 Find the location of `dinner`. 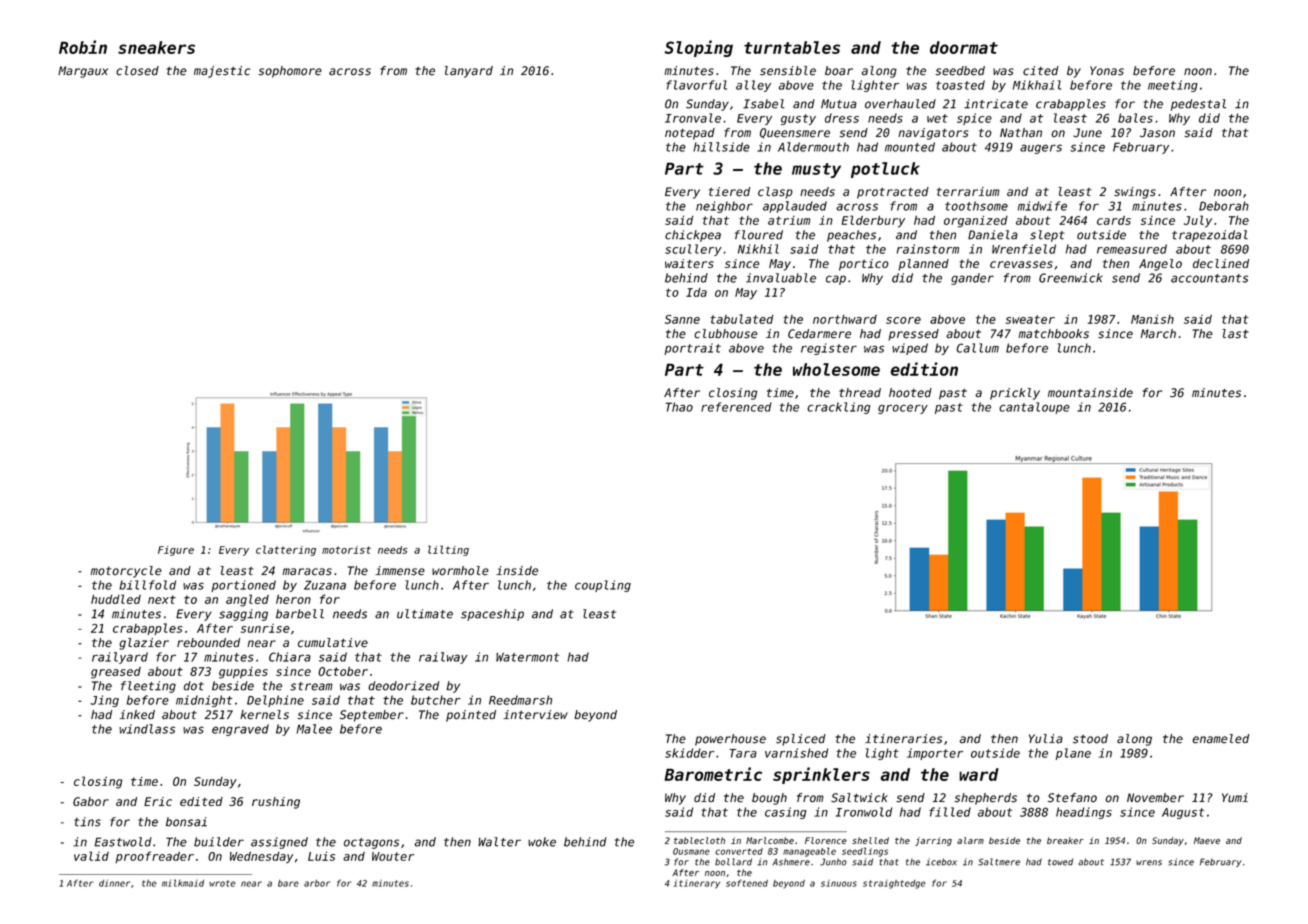

dinner is located at coordinates (114, 883).
